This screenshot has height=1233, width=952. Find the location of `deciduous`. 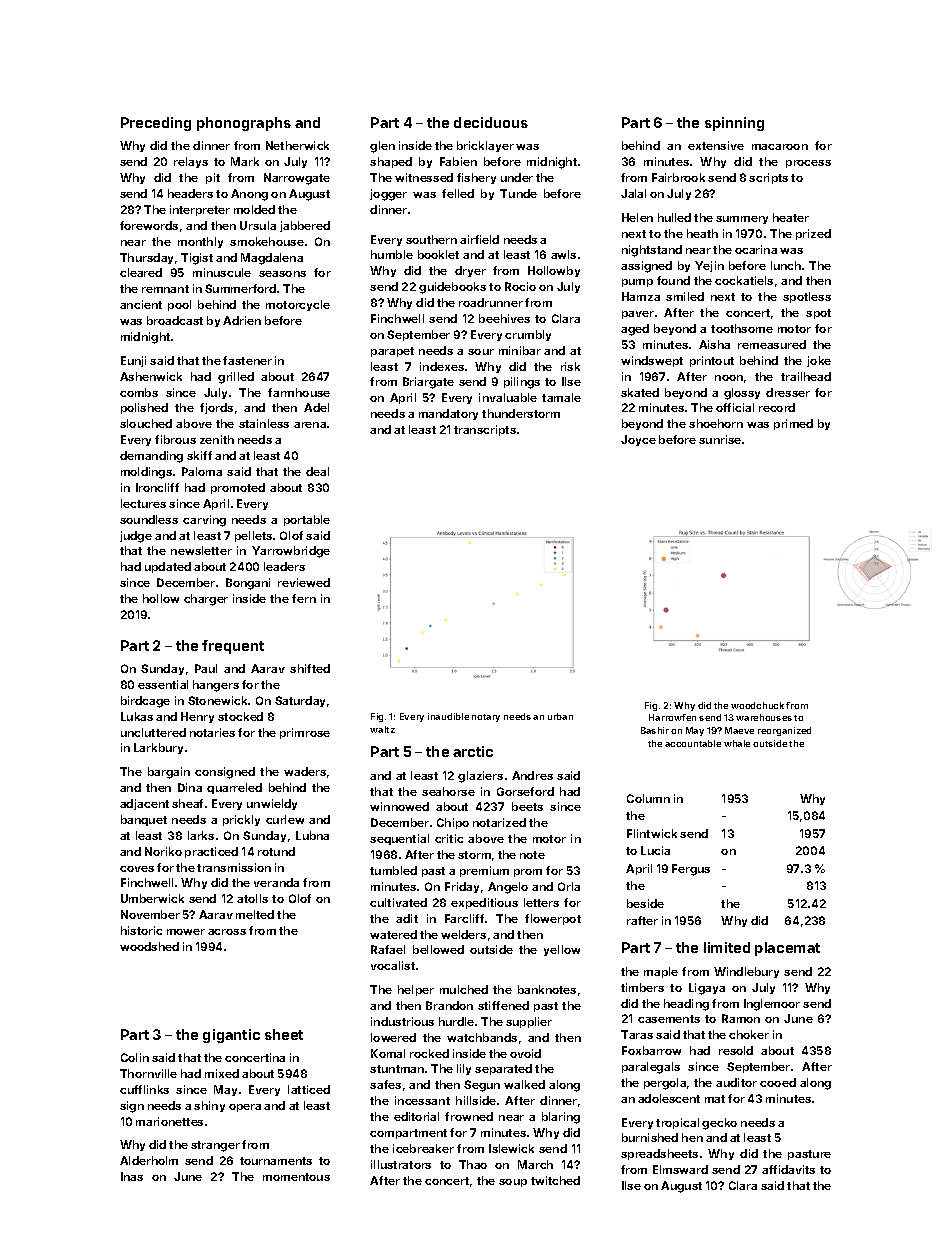

deciduous is located at coordinates (491, 122).
